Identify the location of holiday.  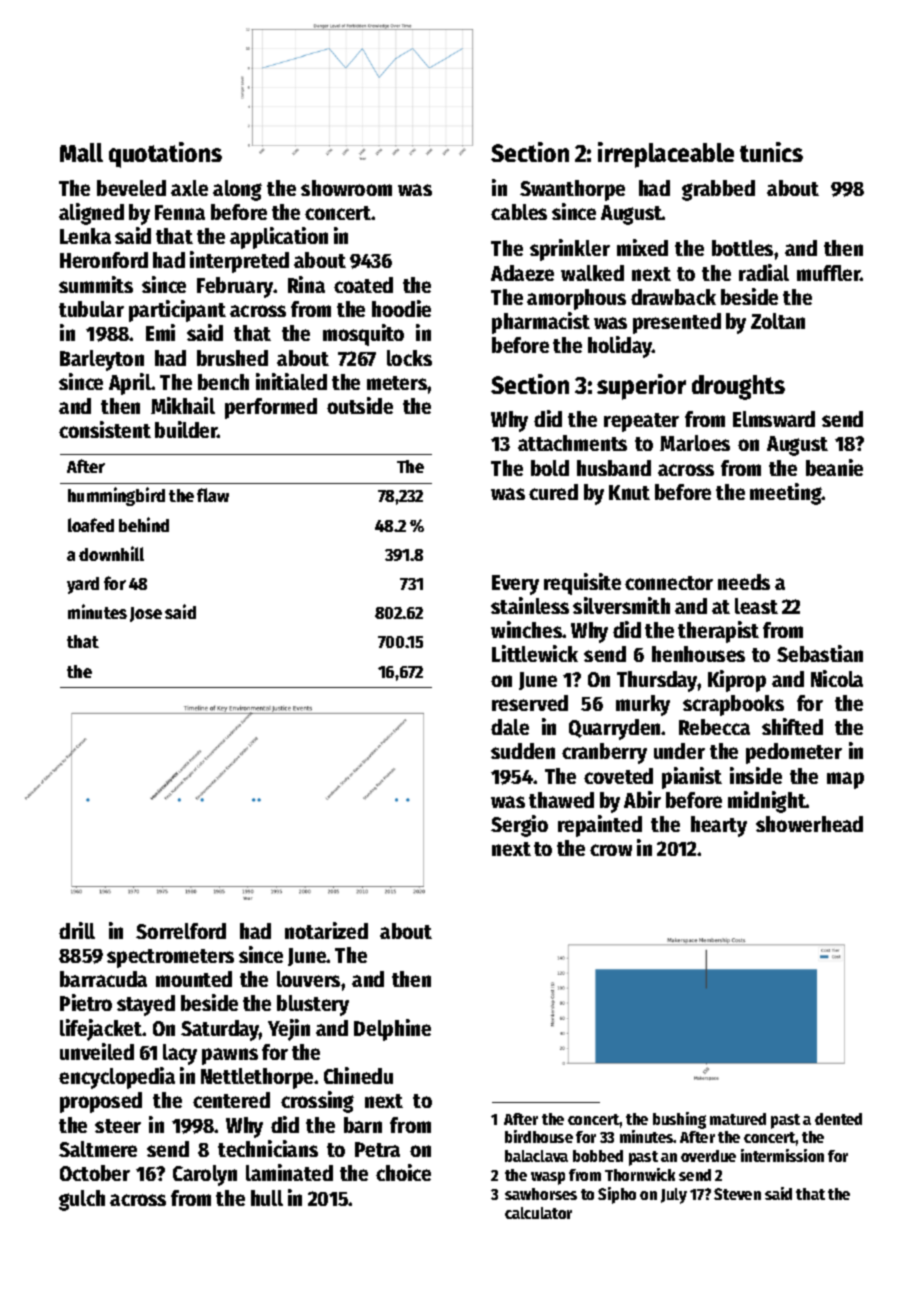
(620, 347).
